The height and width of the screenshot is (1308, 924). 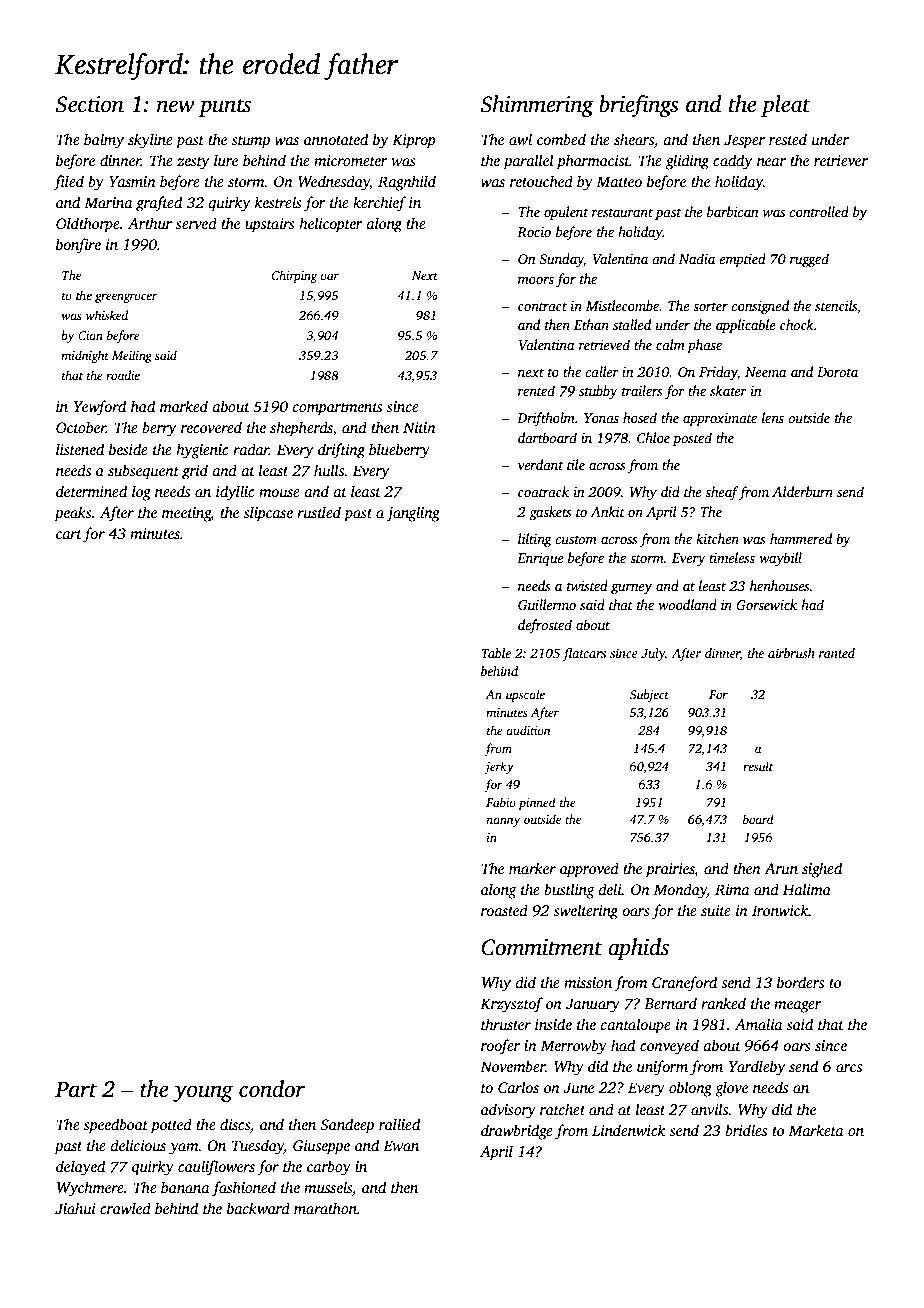 What do you see at coordinates (786, 106) in the screenshot?
I see `pleat` at bounding box center [786, 106].
